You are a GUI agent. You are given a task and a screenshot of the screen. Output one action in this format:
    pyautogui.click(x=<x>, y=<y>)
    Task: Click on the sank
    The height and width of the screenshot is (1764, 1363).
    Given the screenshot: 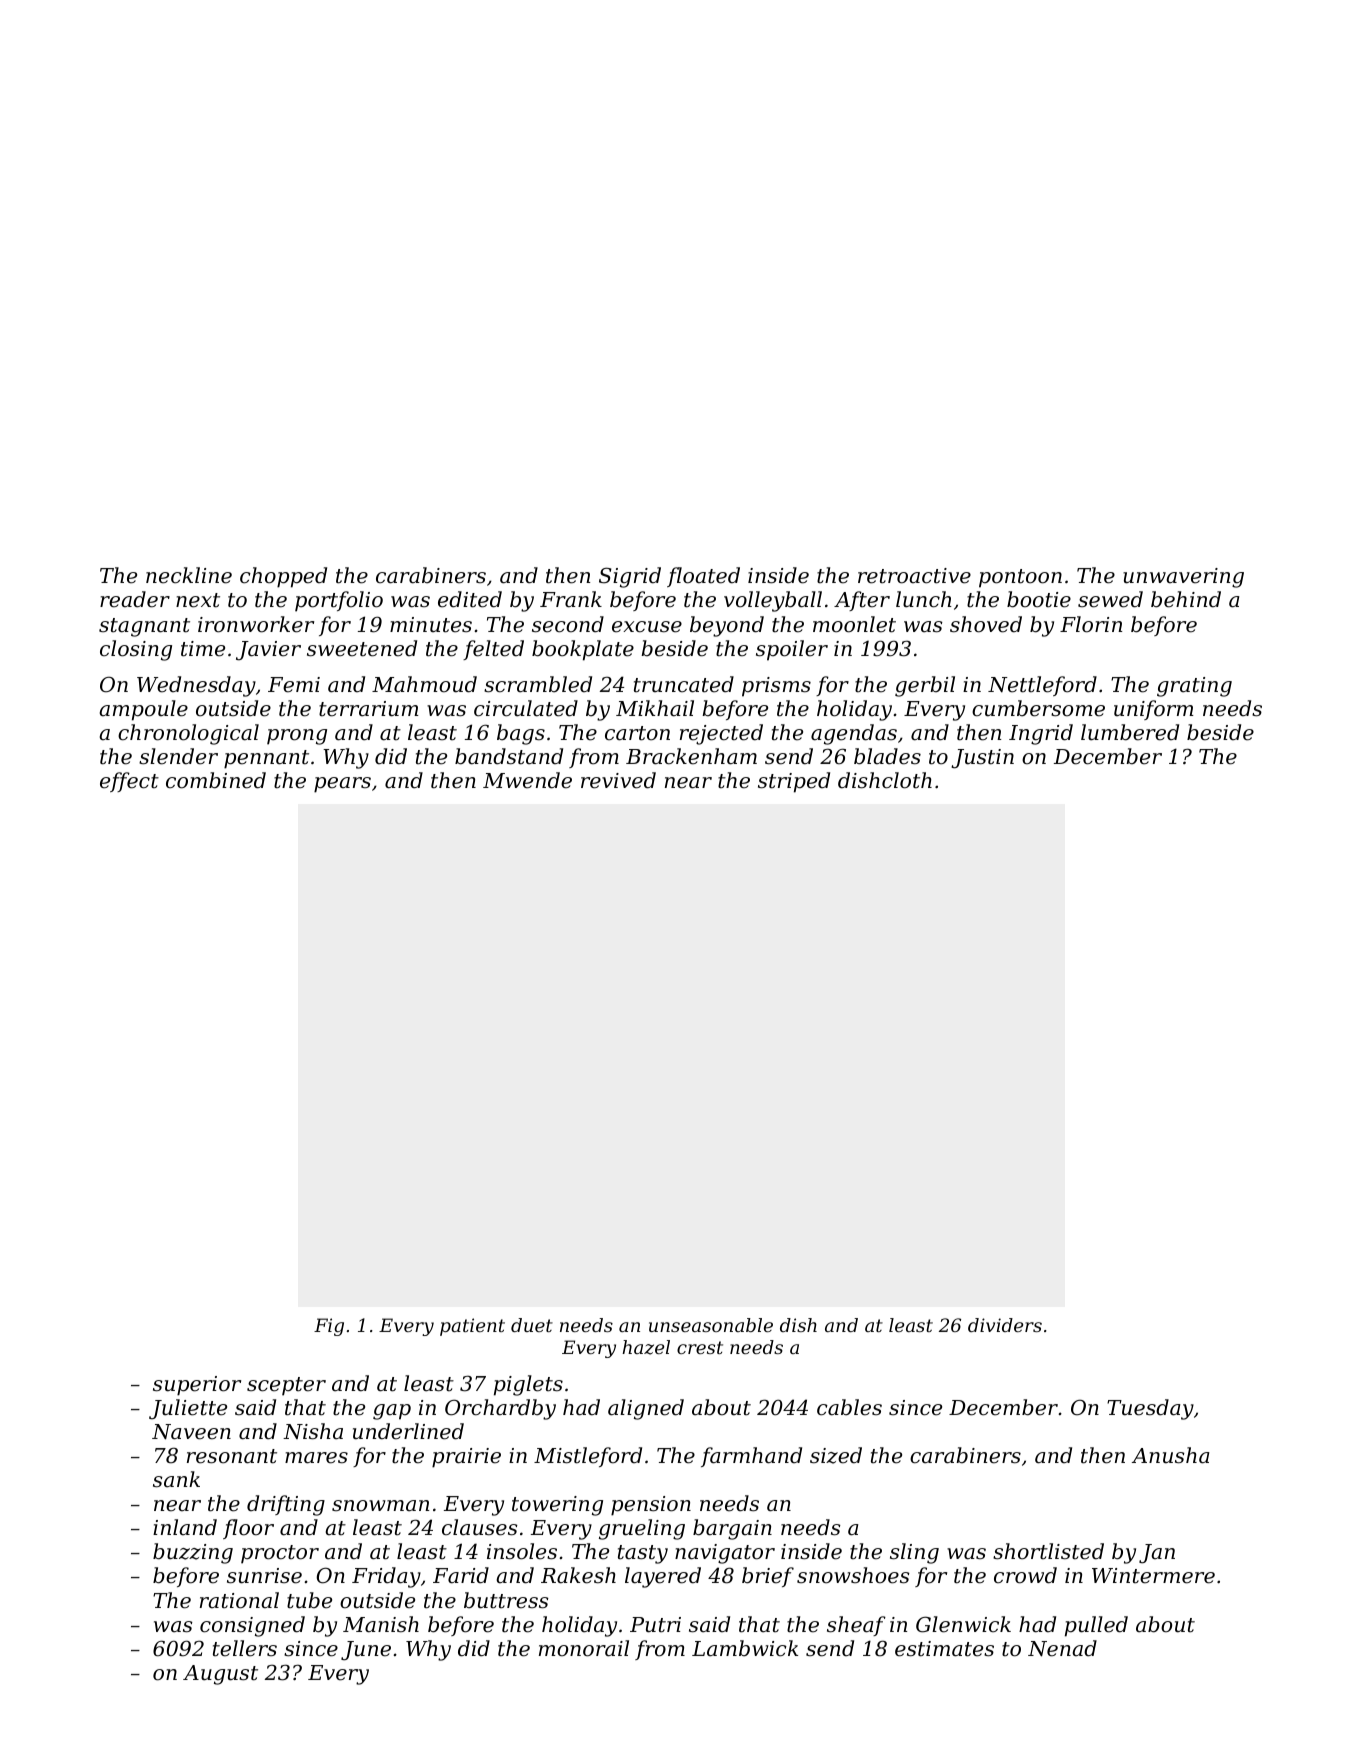 What is the action you would take?
    pyautogui.click(x=176, y=1479)
